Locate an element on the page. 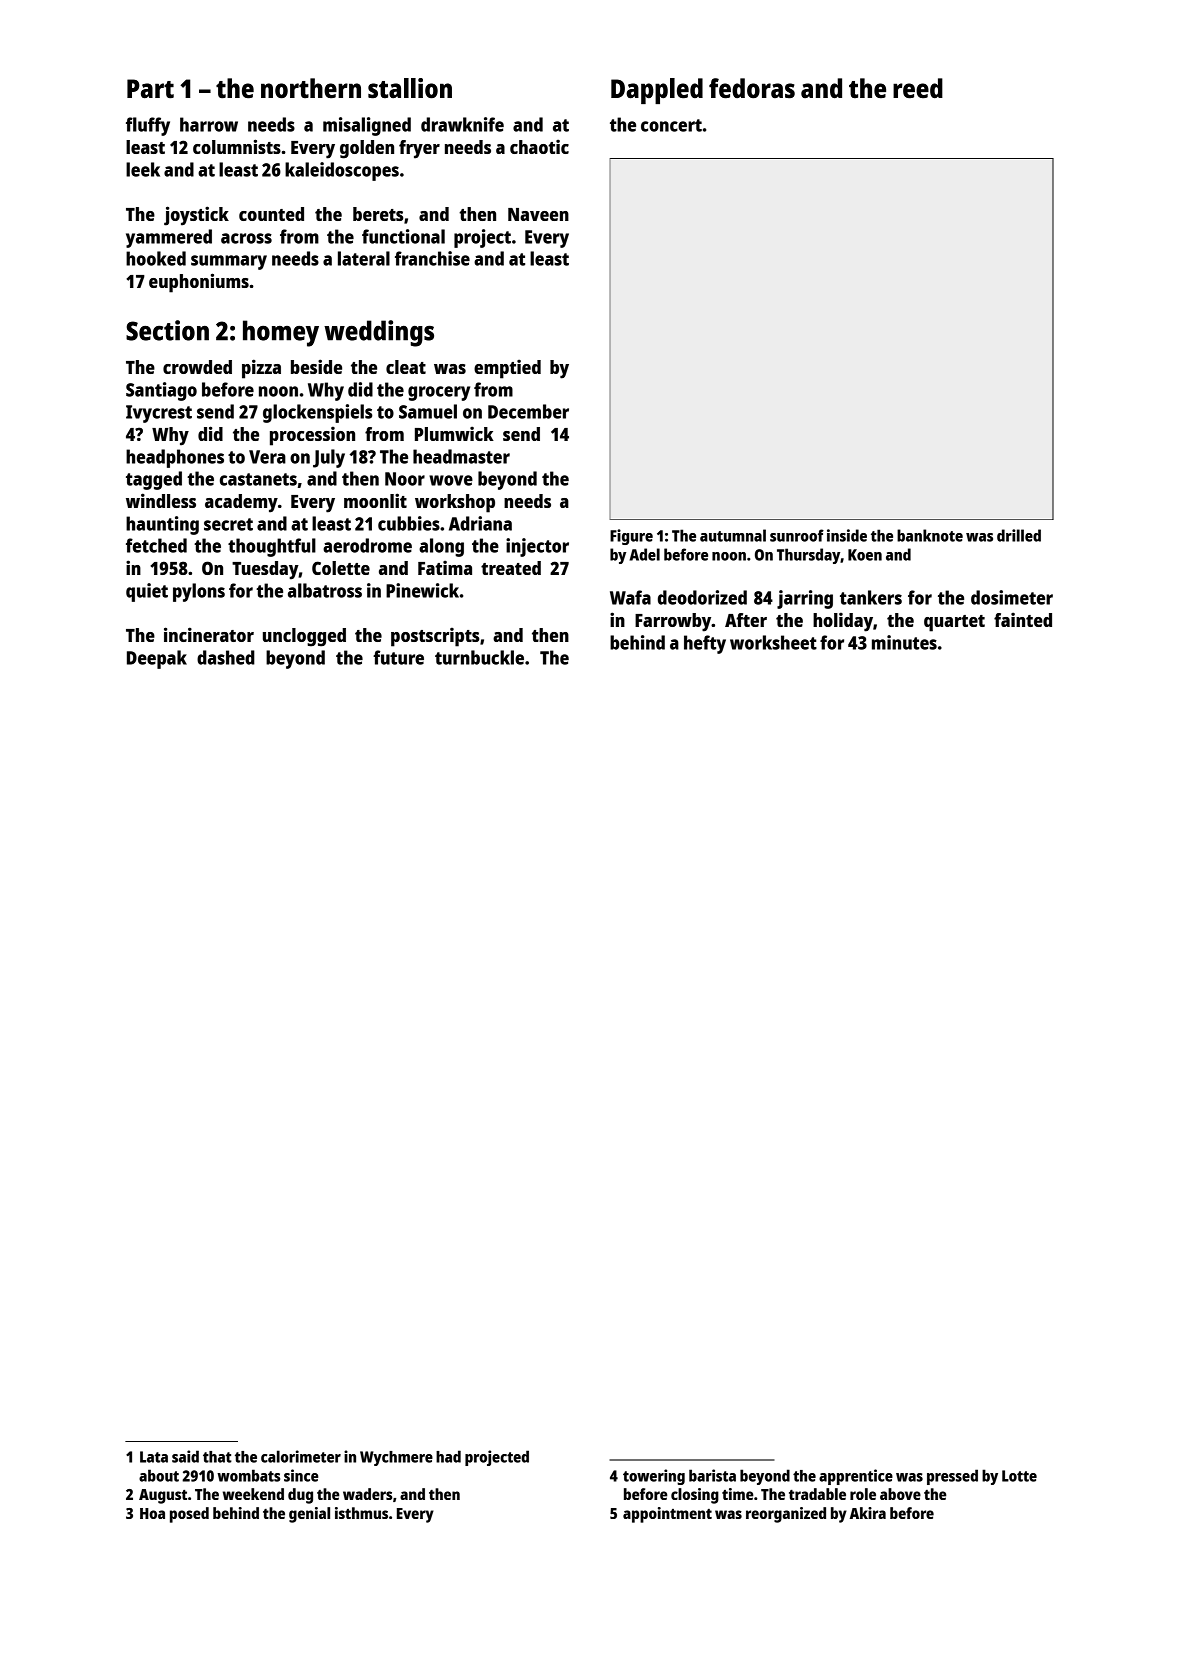 The image size is (1179, 1667). December is located at coordinates (528, 411).
